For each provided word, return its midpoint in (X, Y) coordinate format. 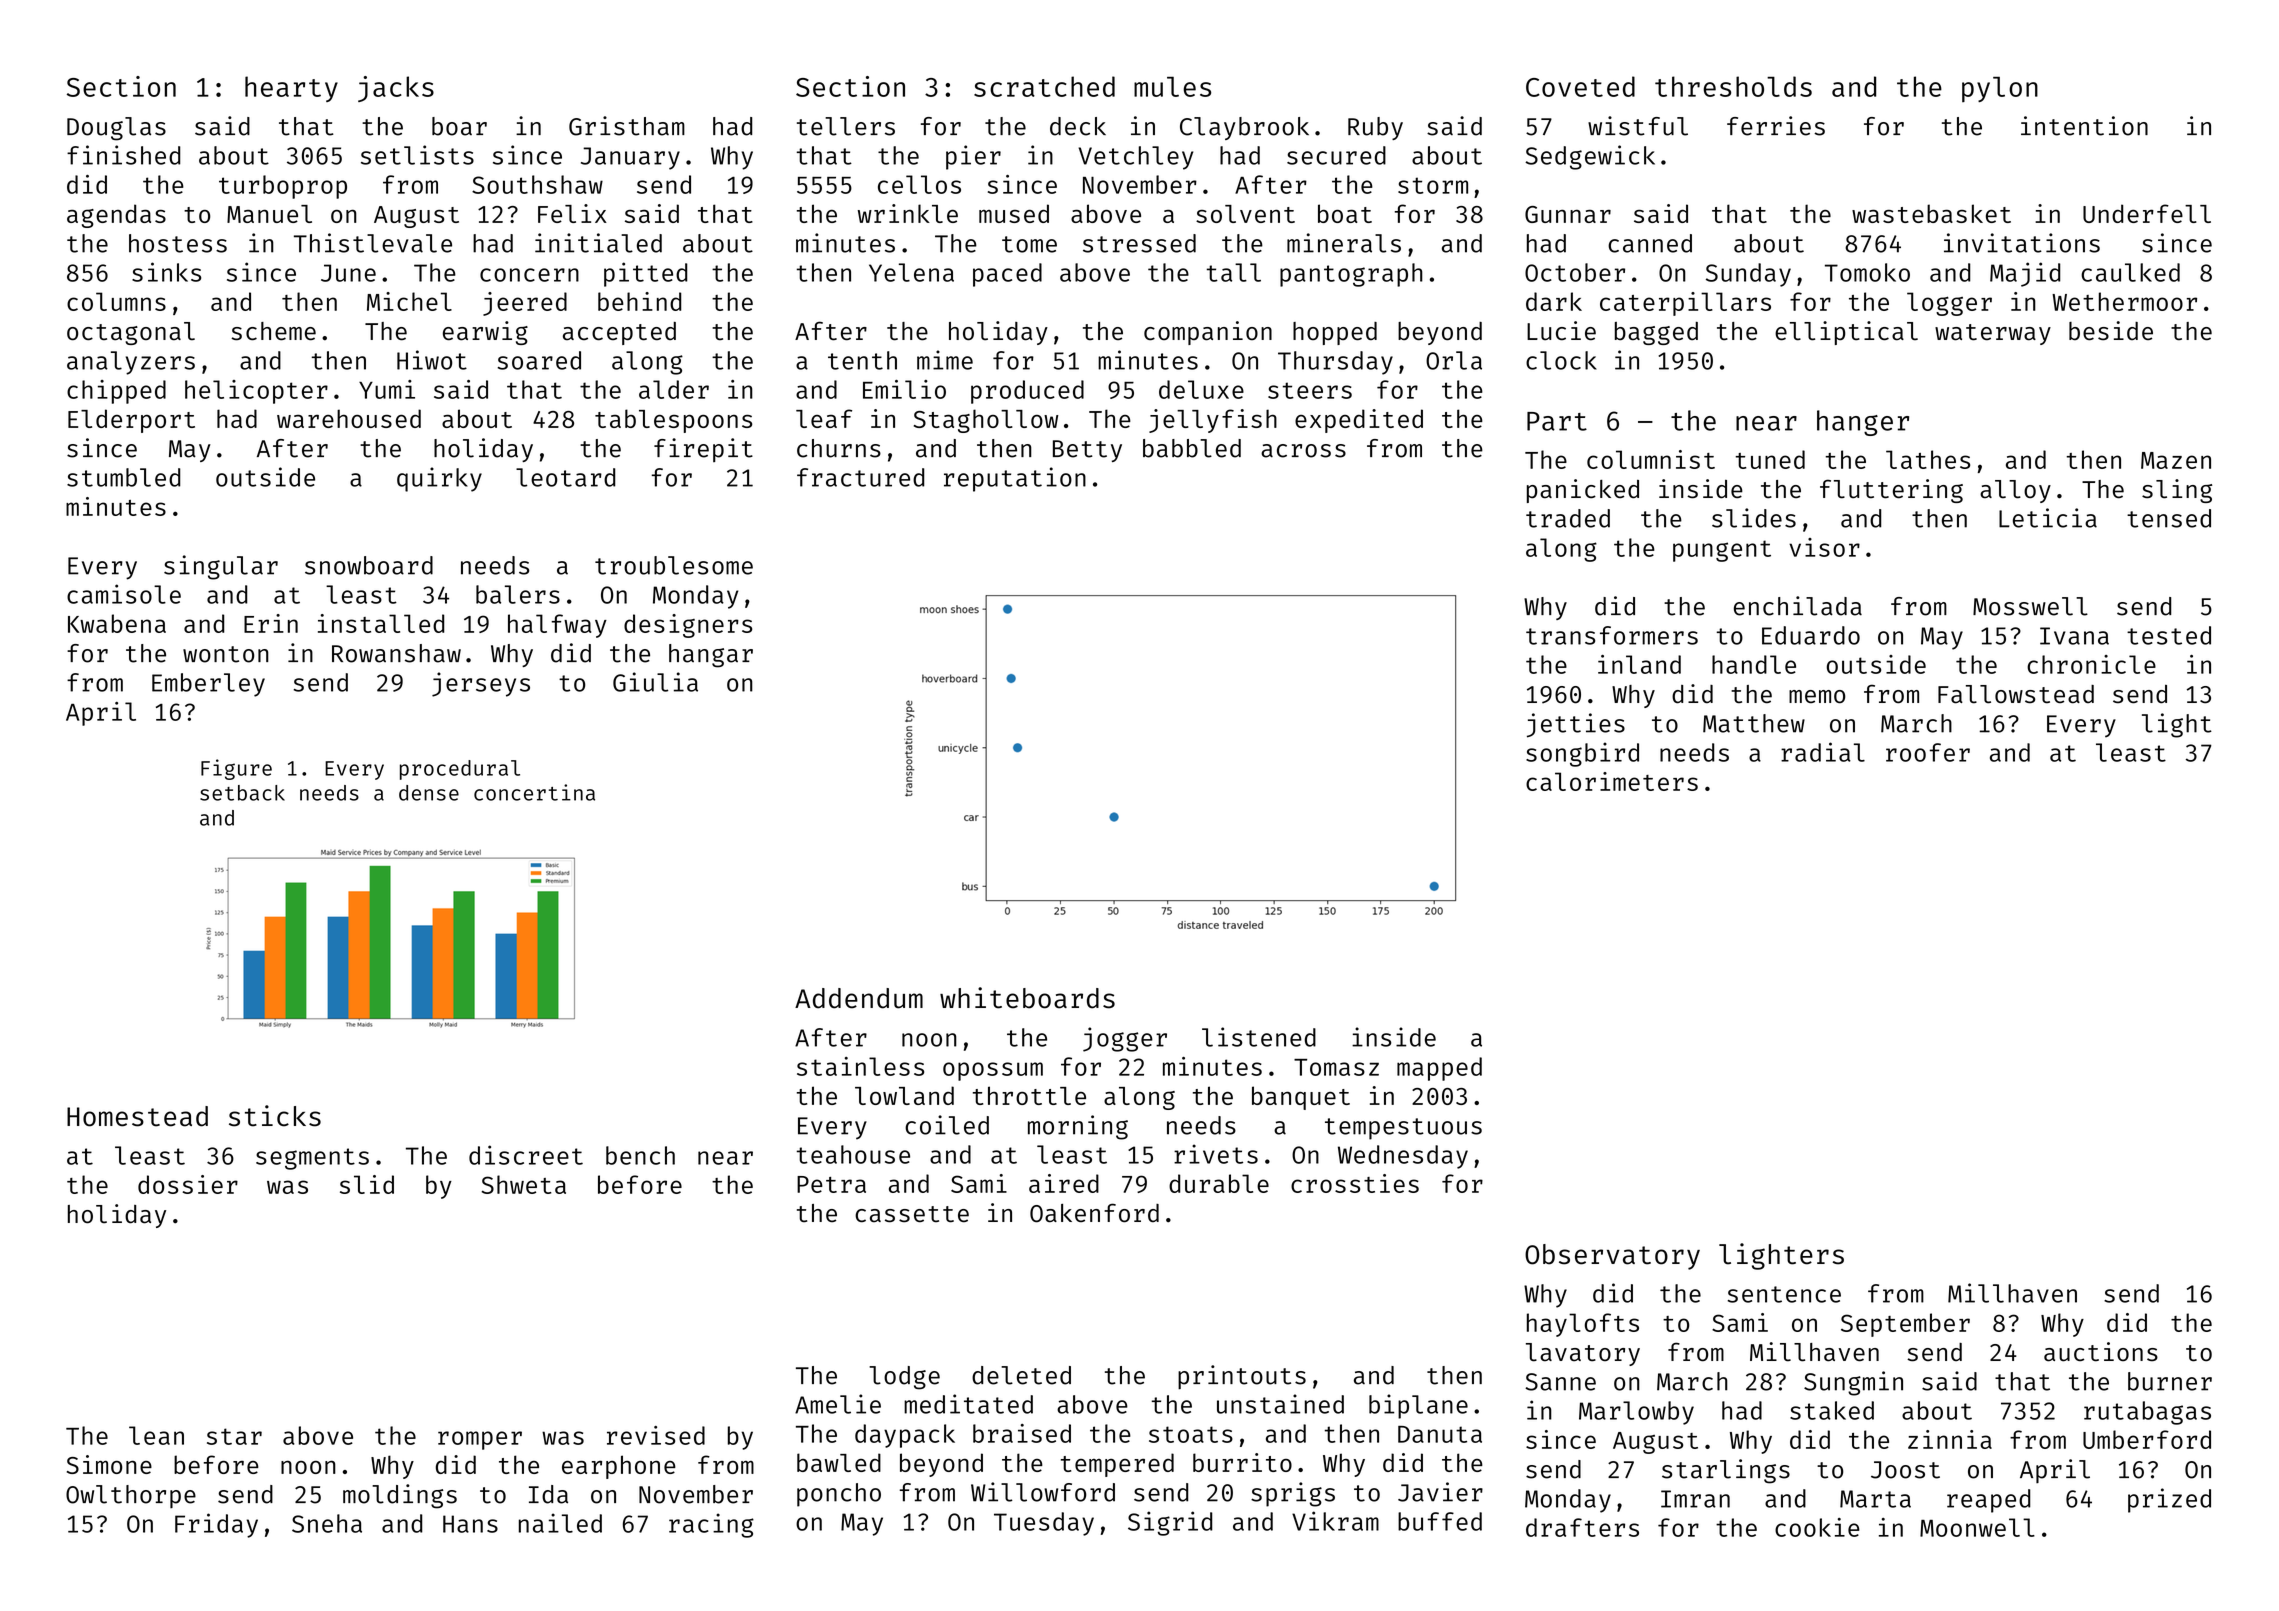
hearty (291, 89)
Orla (1454, 360)
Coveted (1580, 86)
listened (1259, 1037)
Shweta (523, 1184)
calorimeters (1612, 781)
